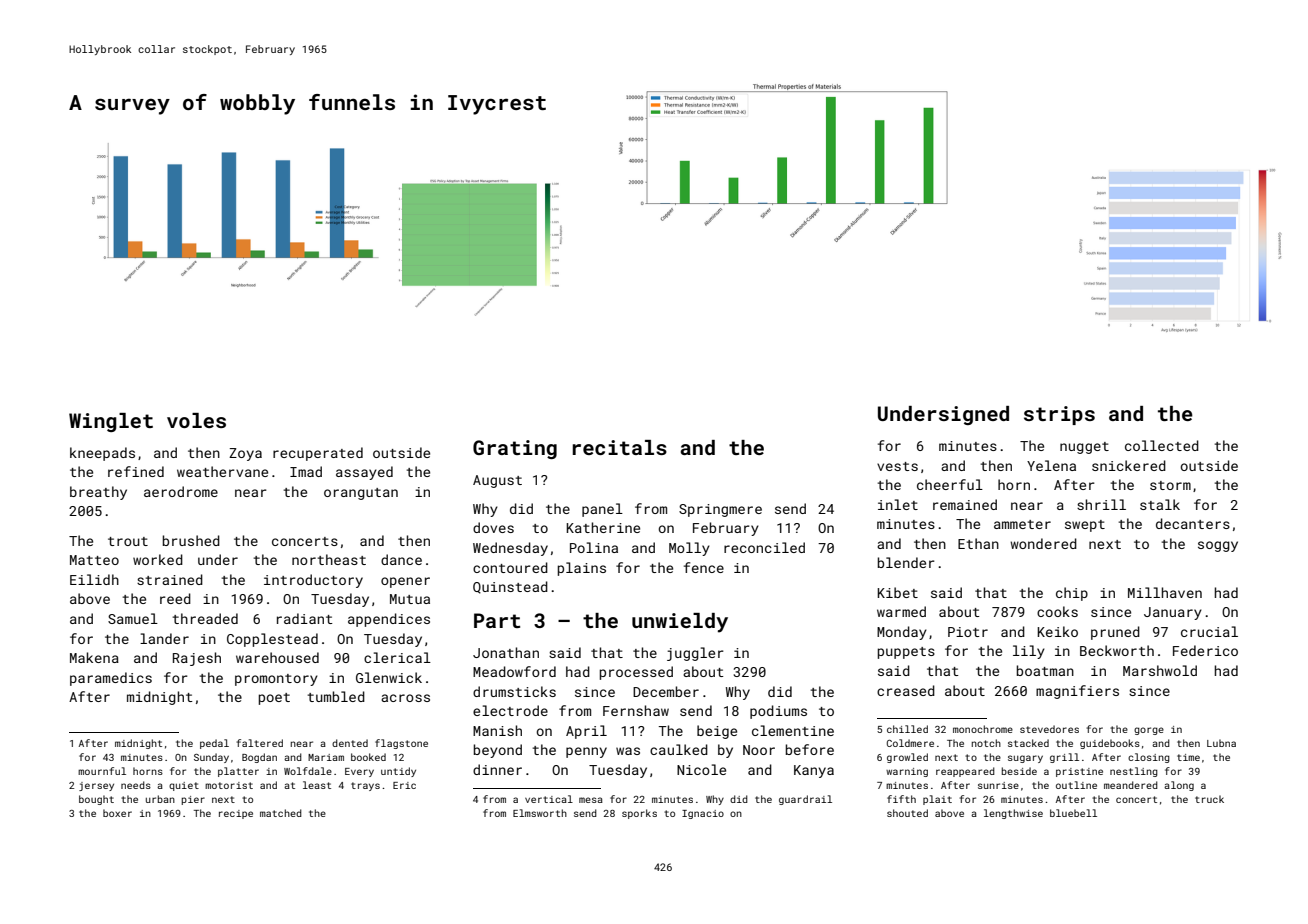  I want to click on recitals, so click(619, 447).
